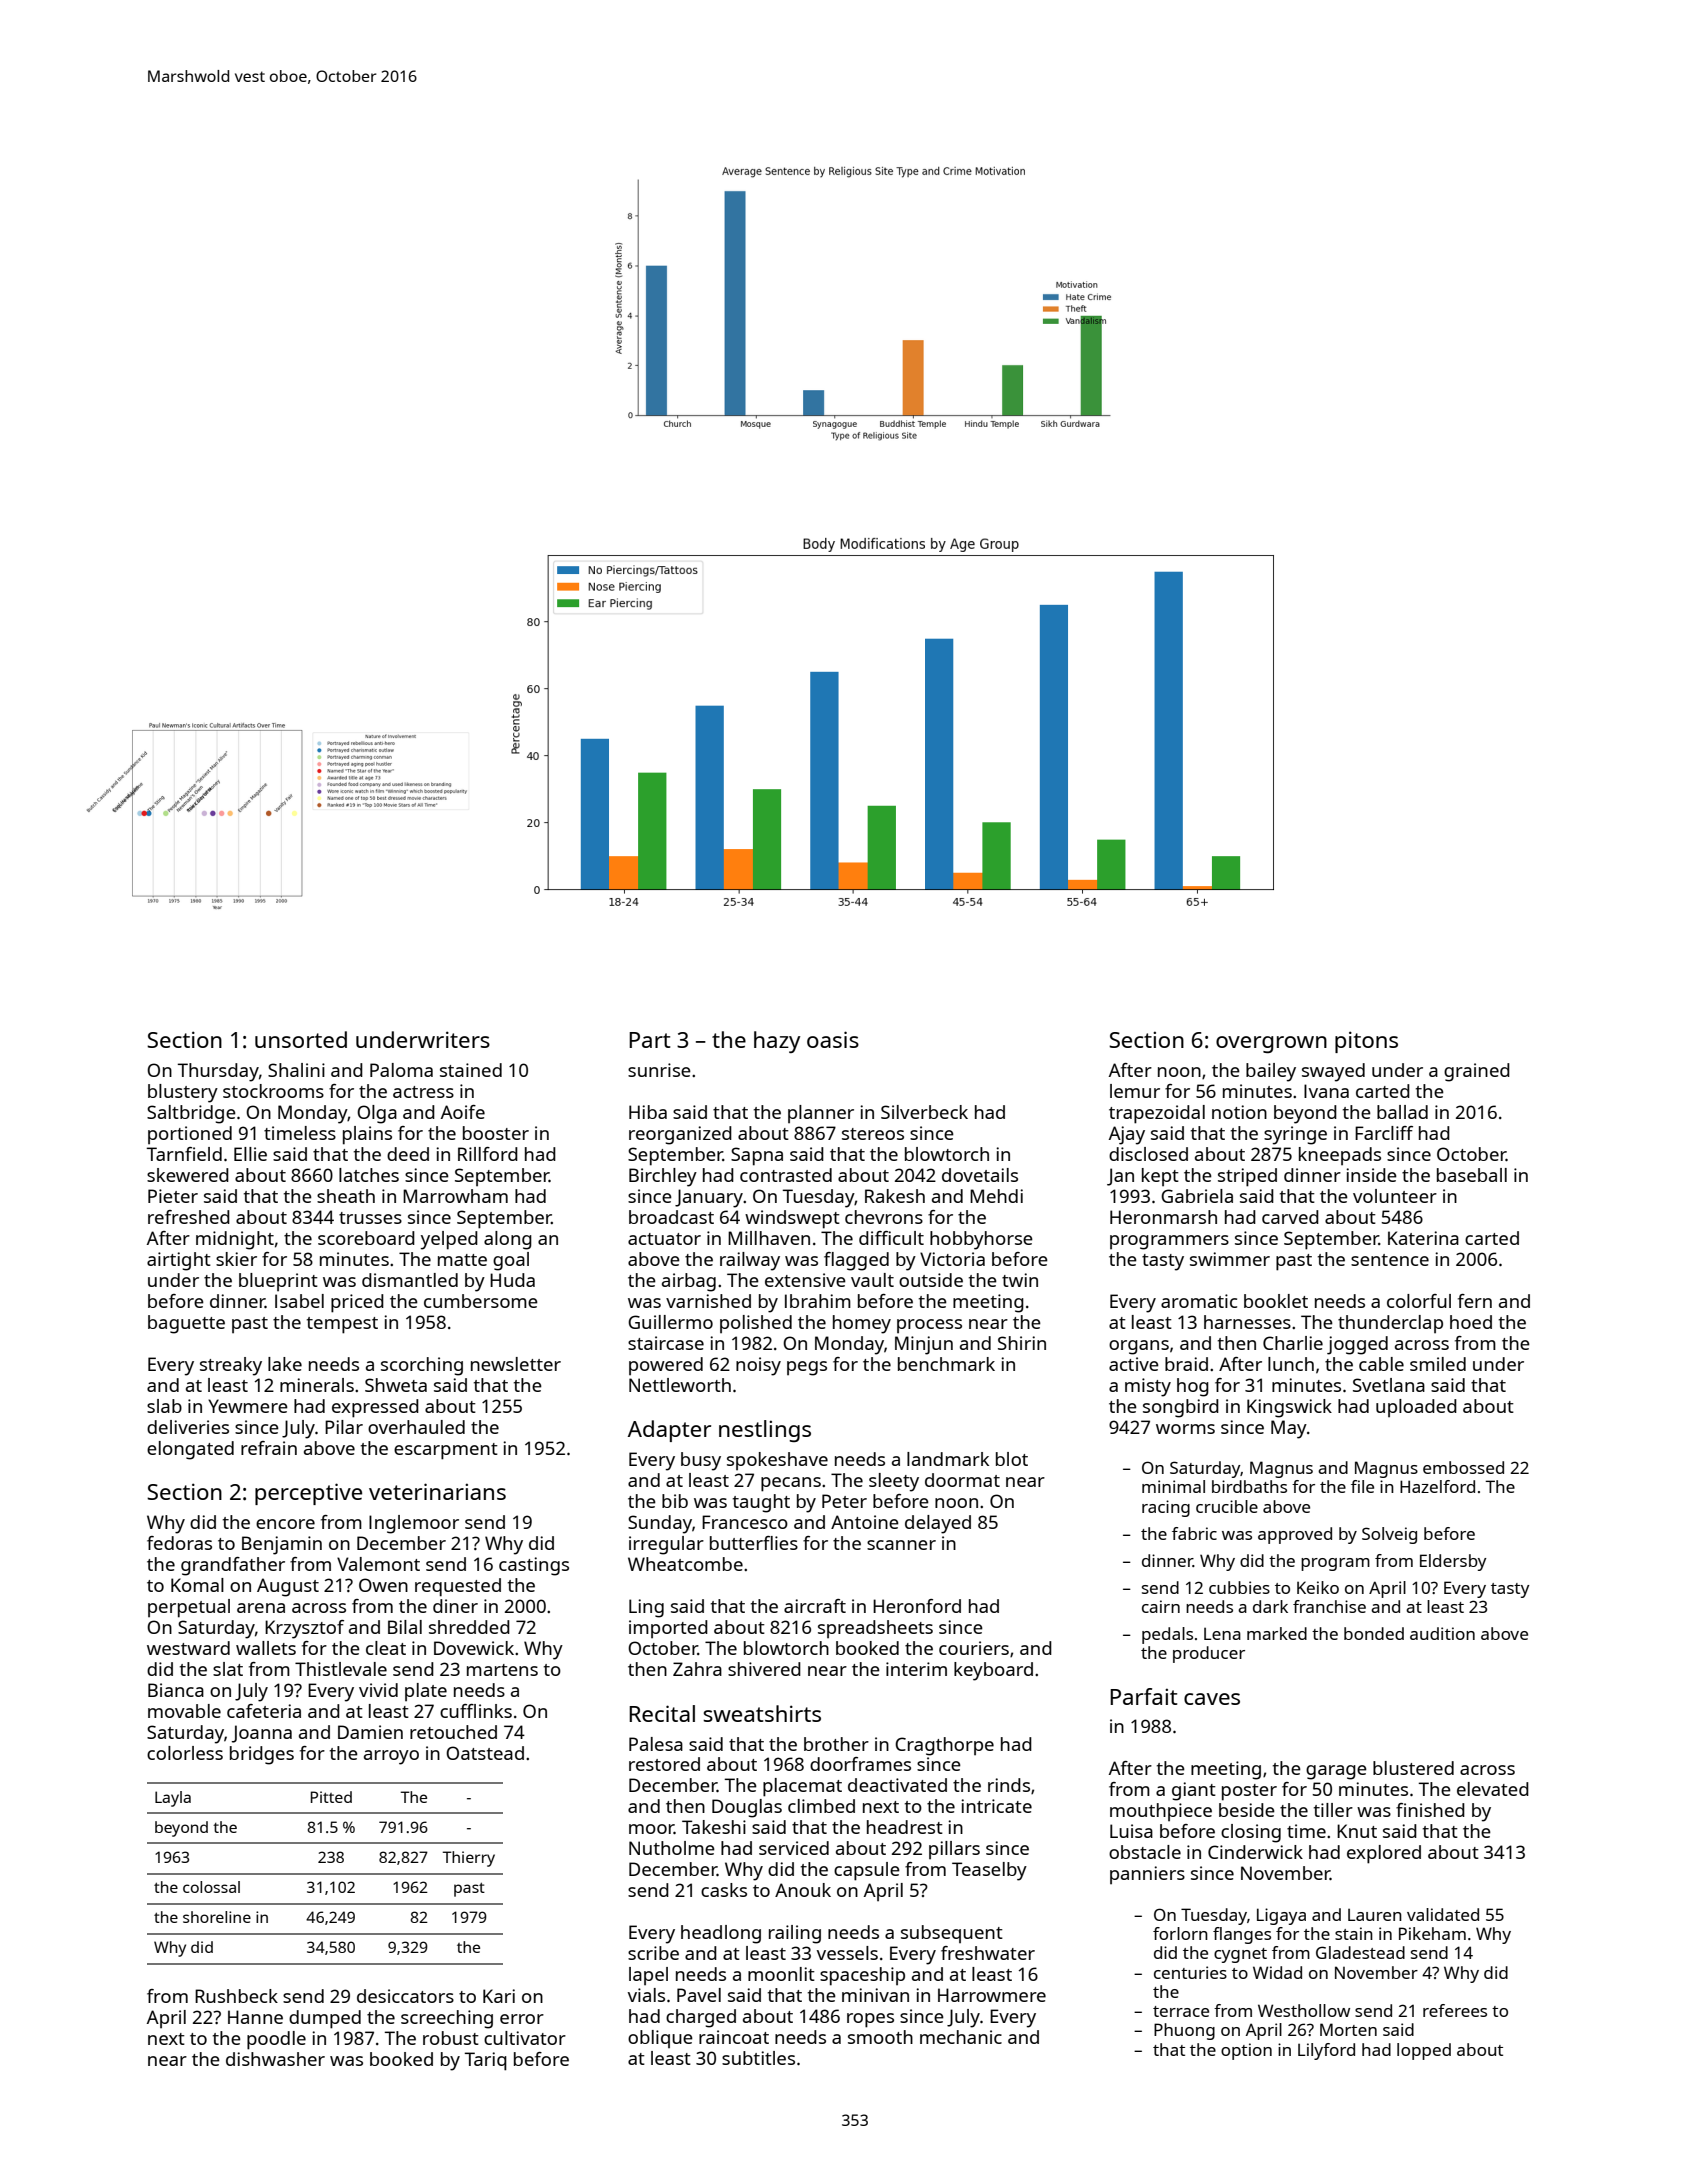 Image resolution: width=1683 pixels, height=2178 pixels. Describe the element at coordinates (905, 1827) in the image. I see `headrest` at that location.
